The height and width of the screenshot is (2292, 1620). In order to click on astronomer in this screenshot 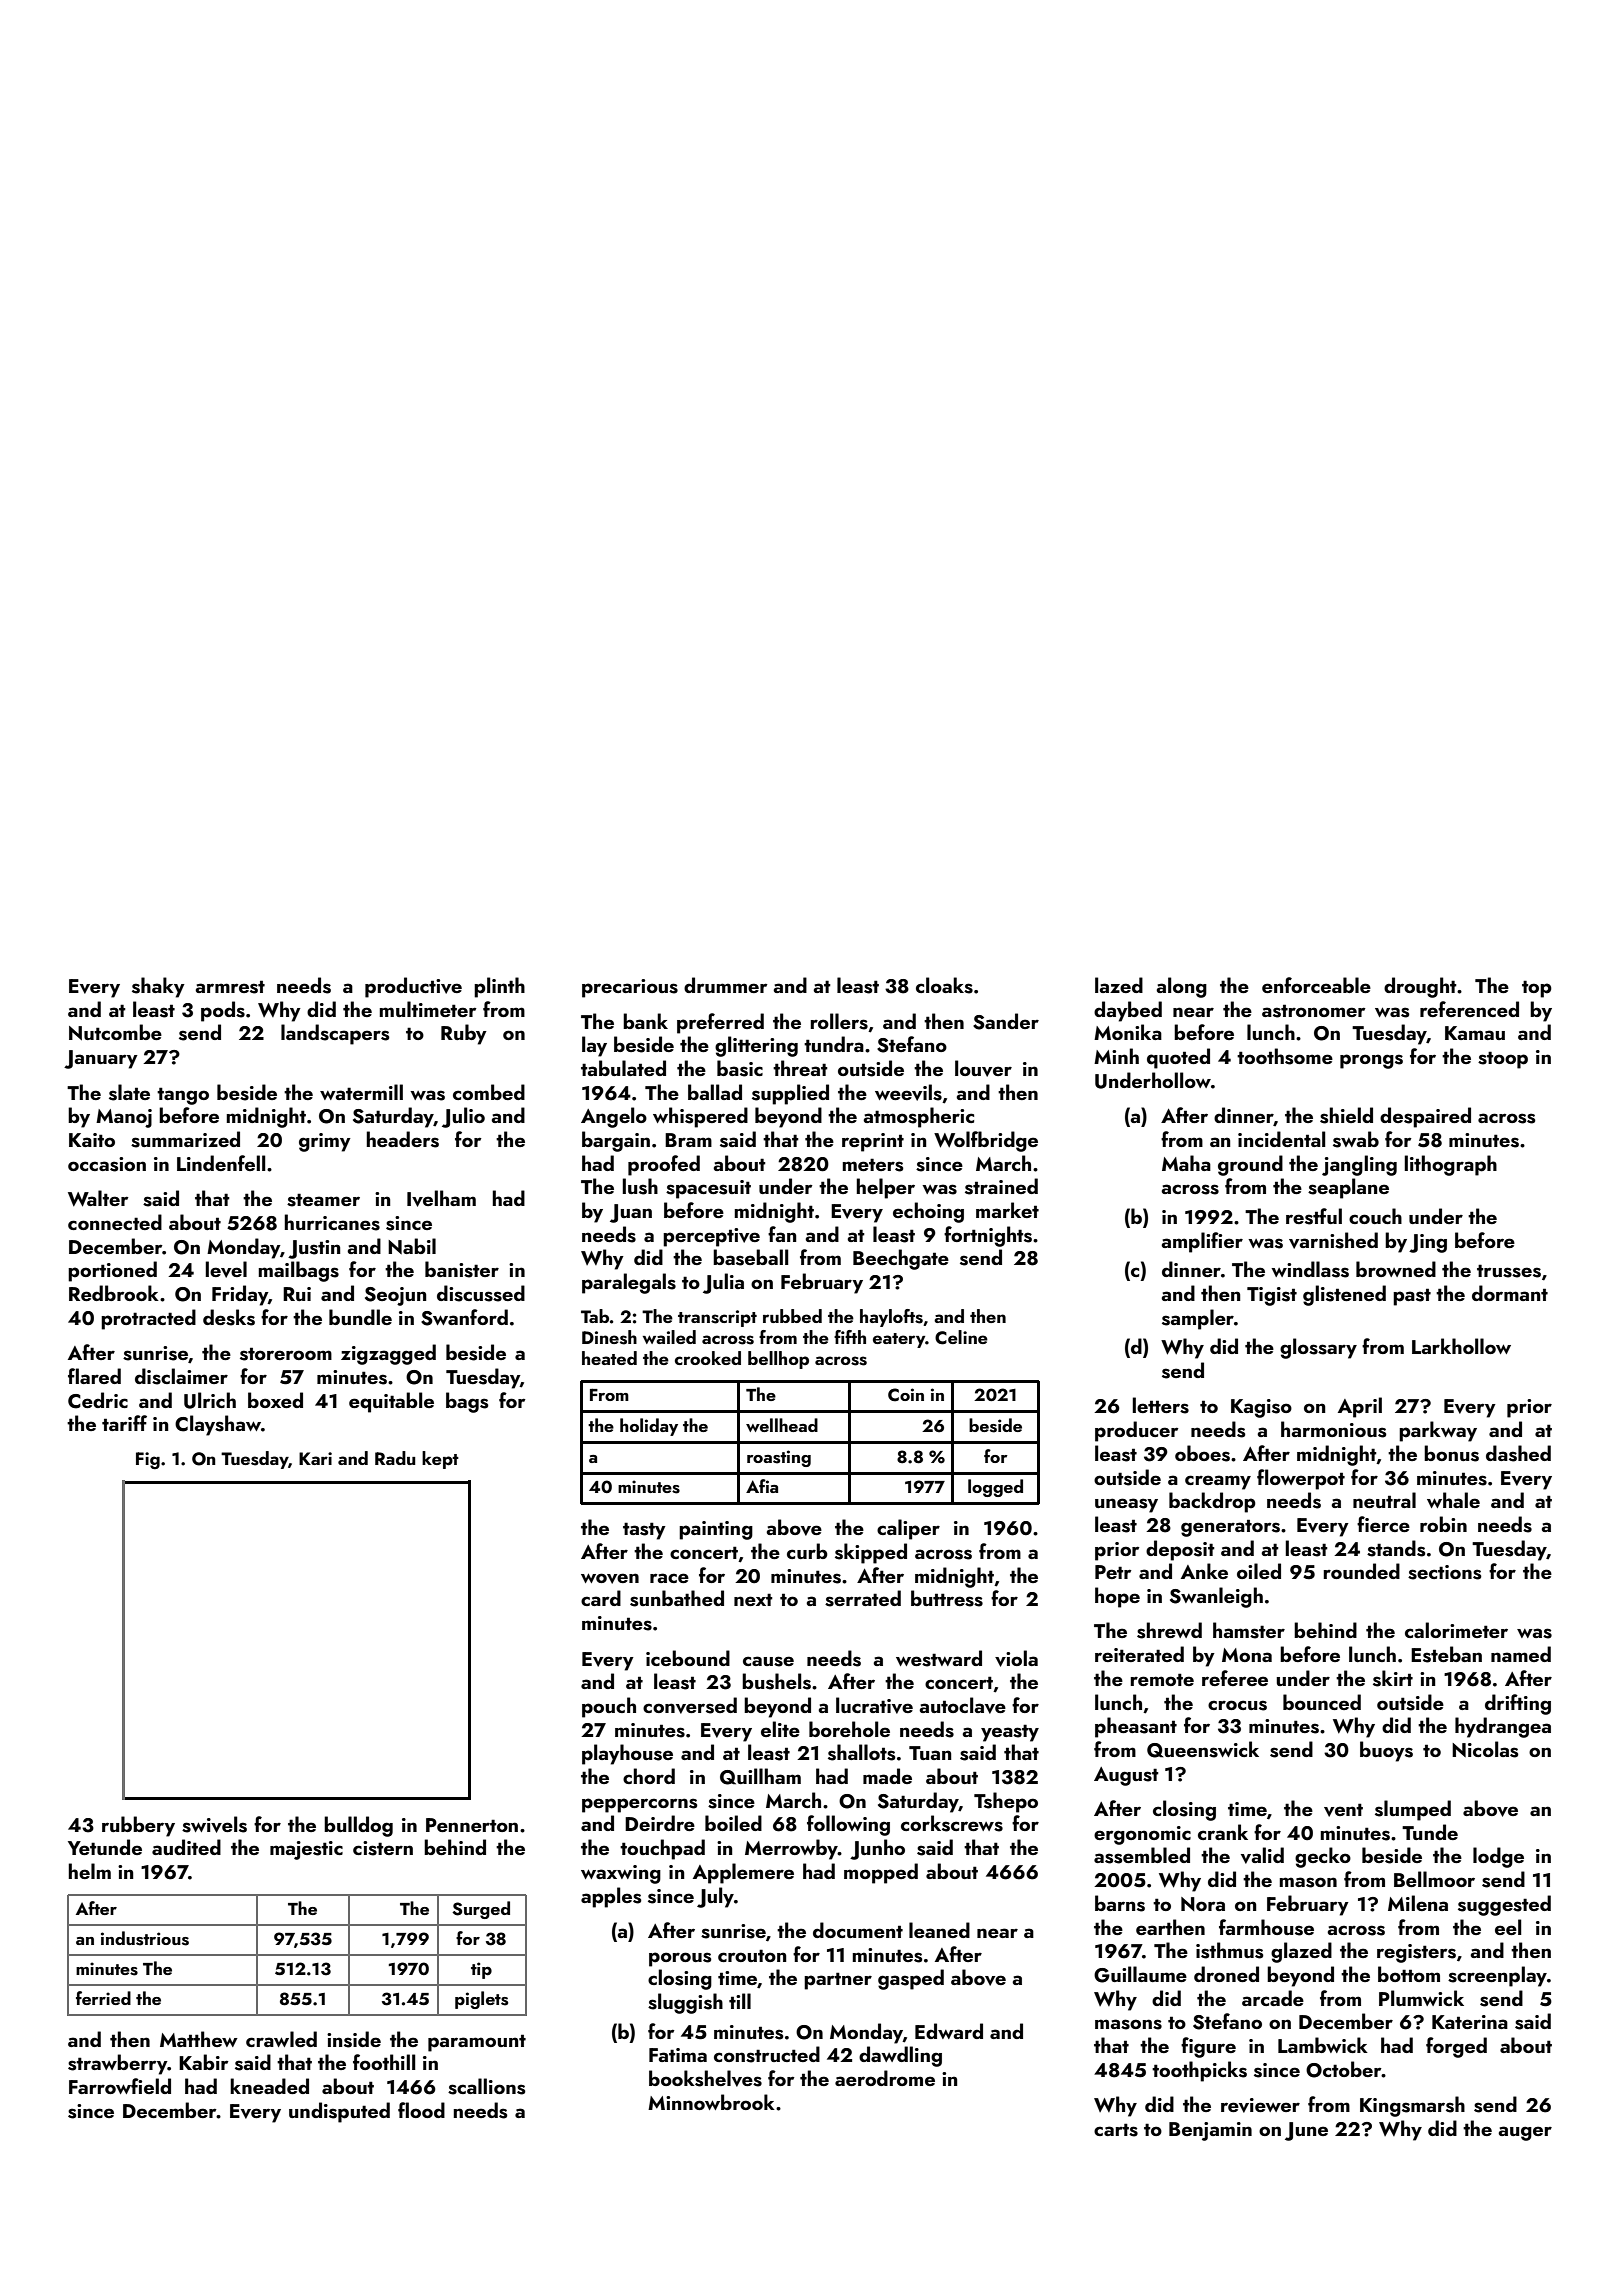, I will do `click(1314, 1011)`.
